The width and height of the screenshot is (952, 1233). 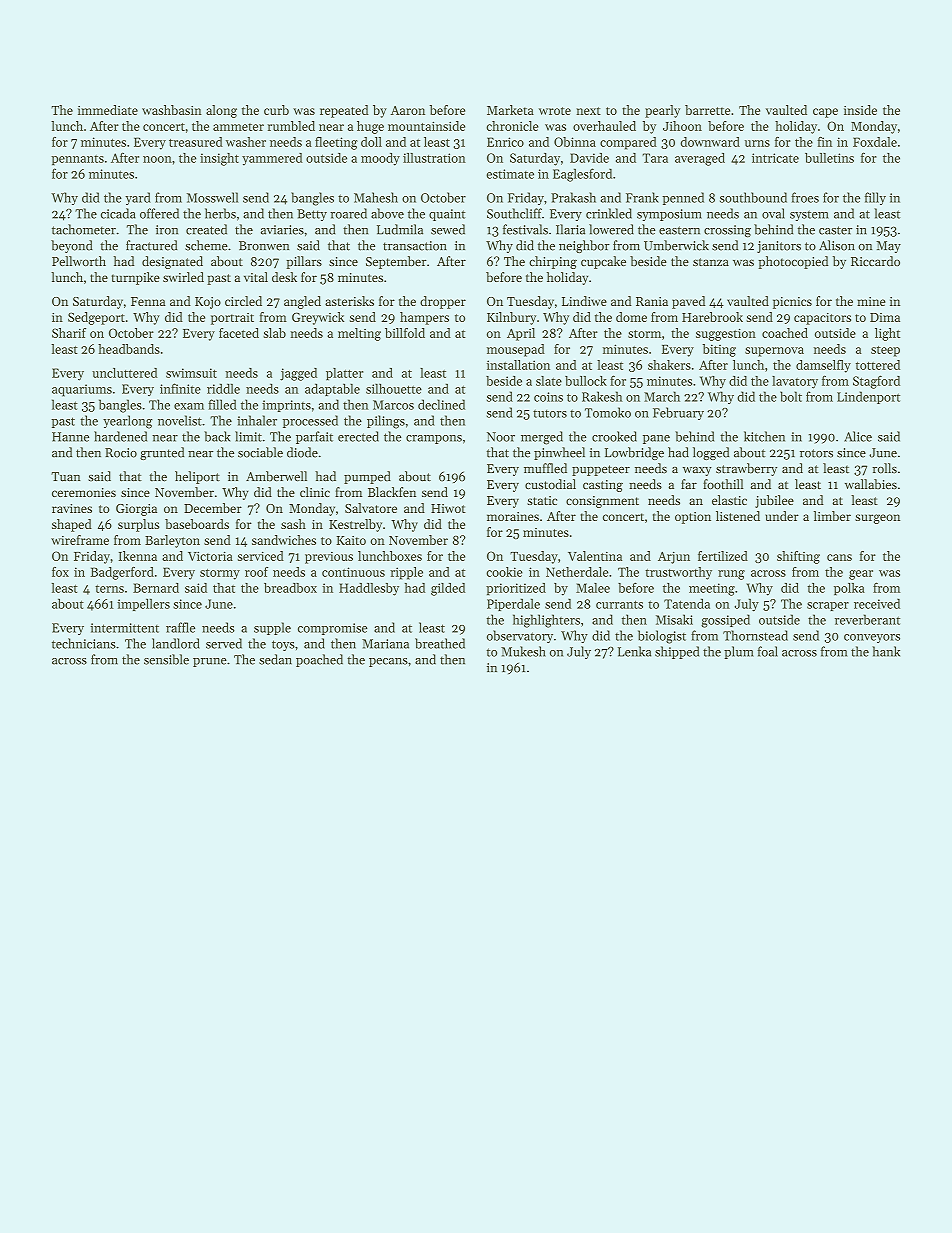 I want to click on biting, so click(x=719, y=350).
